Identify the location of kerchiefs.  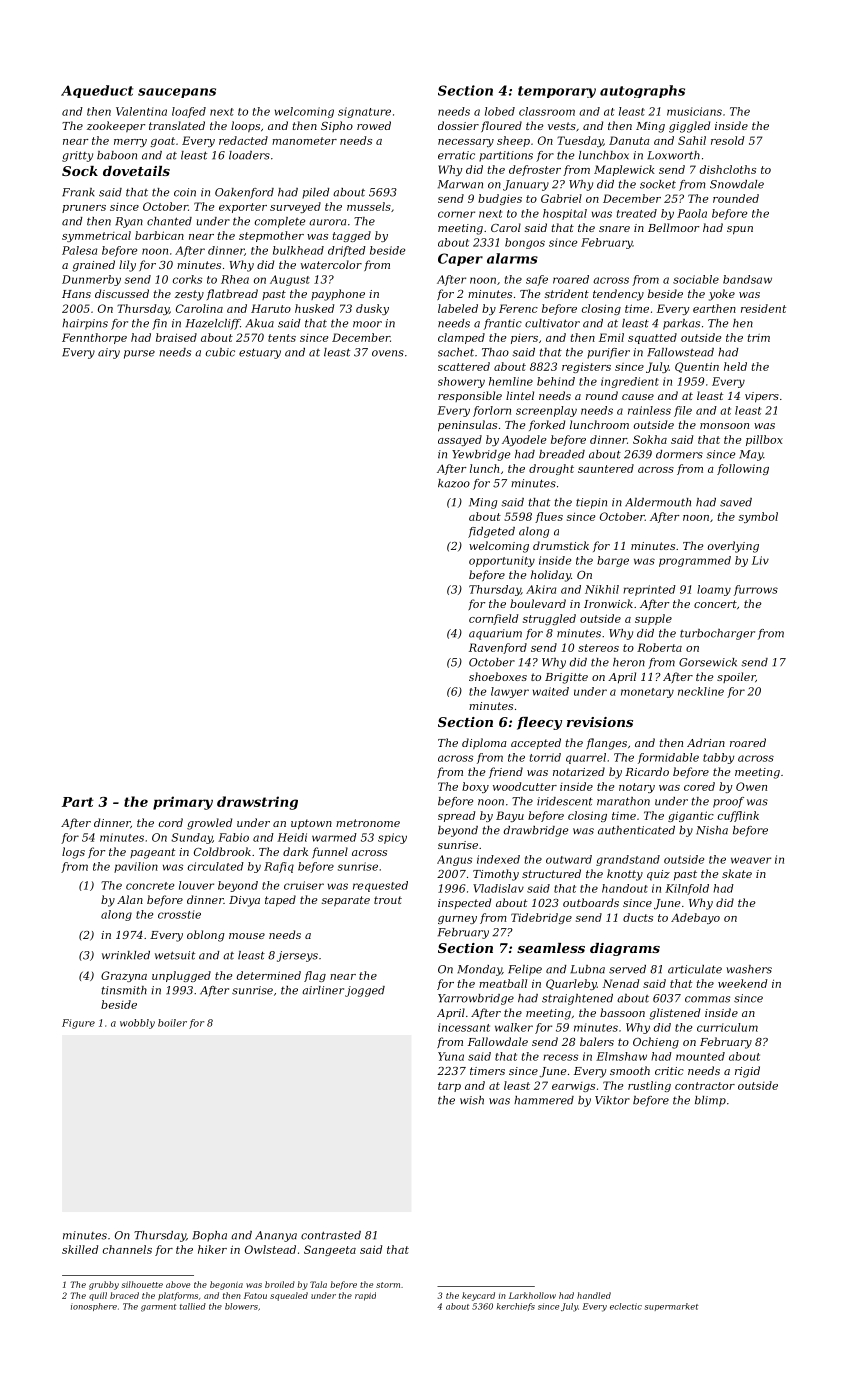
(516, 1307).
